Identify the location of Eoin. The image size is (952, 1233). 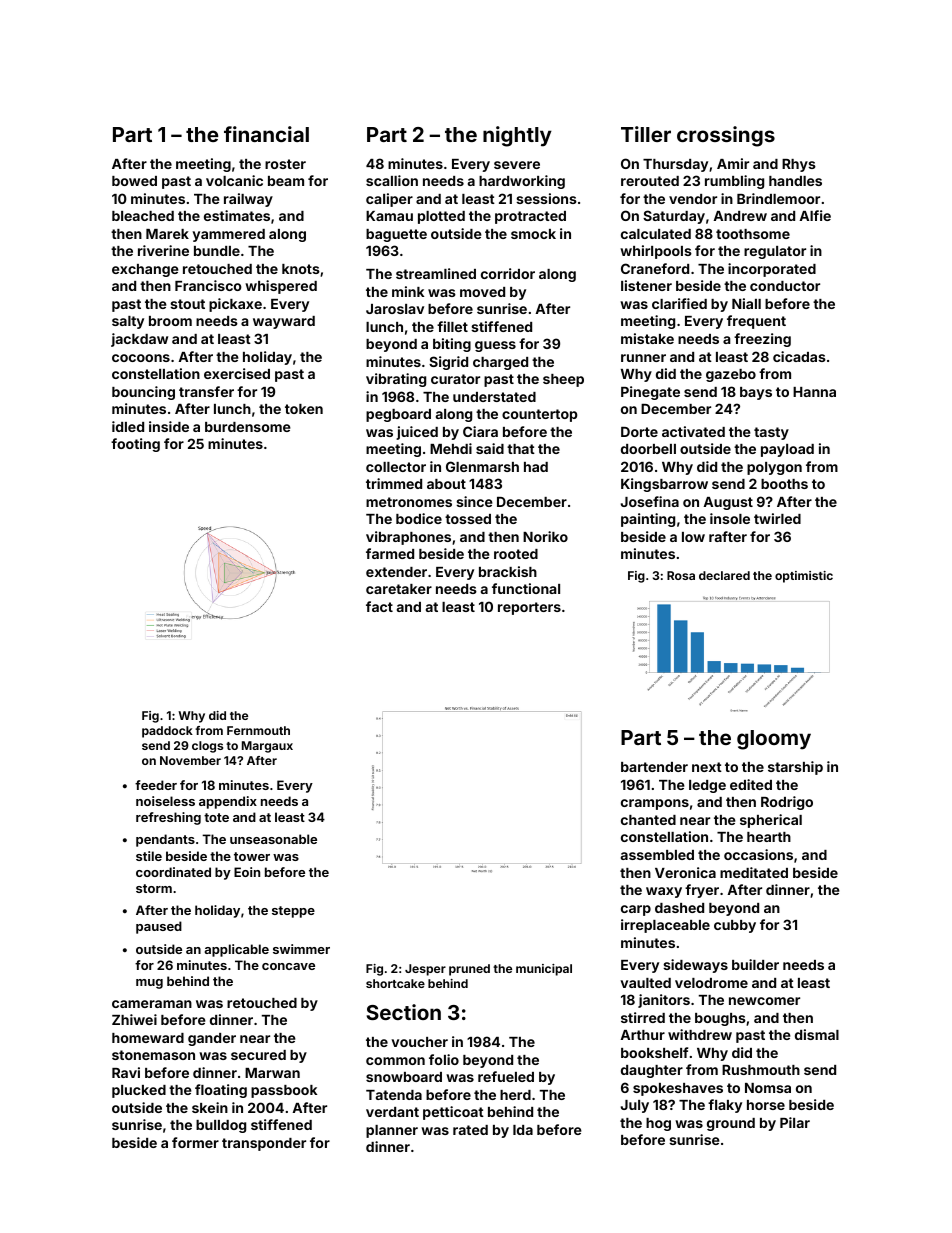
(247, 872).
